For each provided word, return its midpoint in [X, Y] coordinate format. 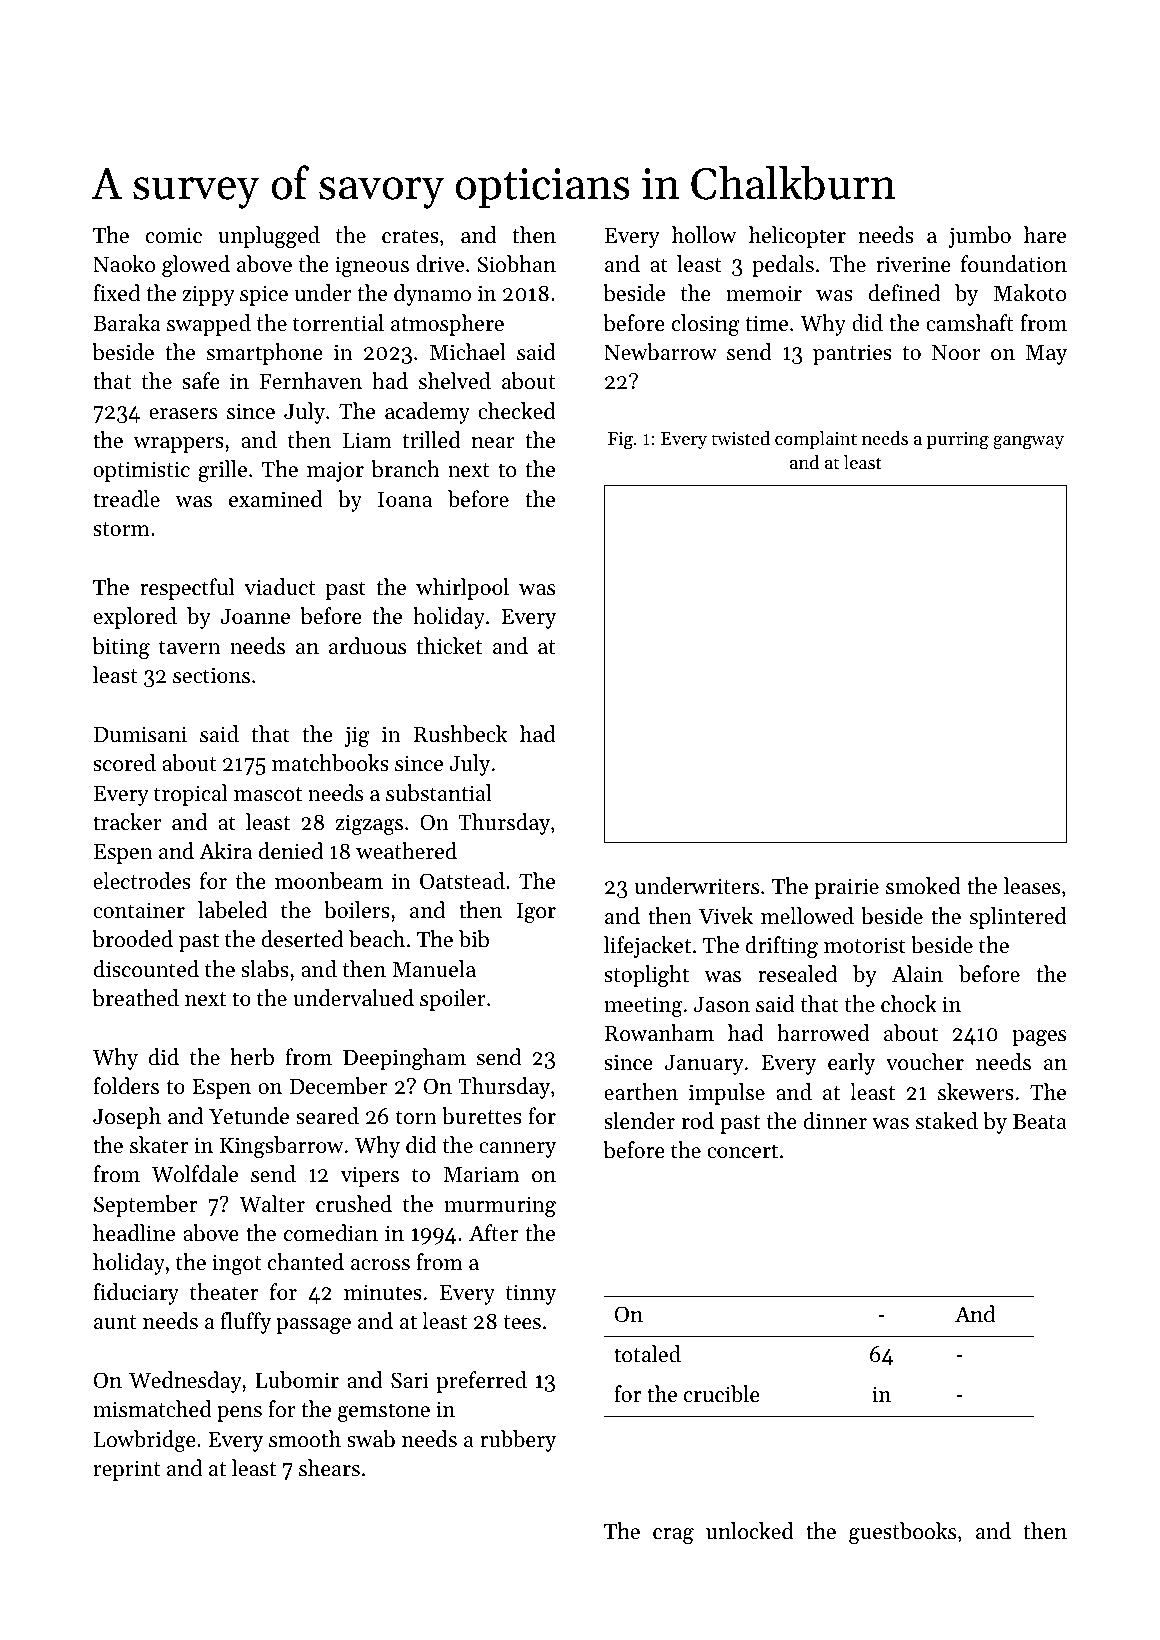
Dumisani [140, 734]
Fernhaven [310, 381]
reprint [126, 1470]
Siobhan [516, 264]
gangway [1028, 443]
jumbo [980, 237]
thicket [449, 646]
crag [673, 1536]
